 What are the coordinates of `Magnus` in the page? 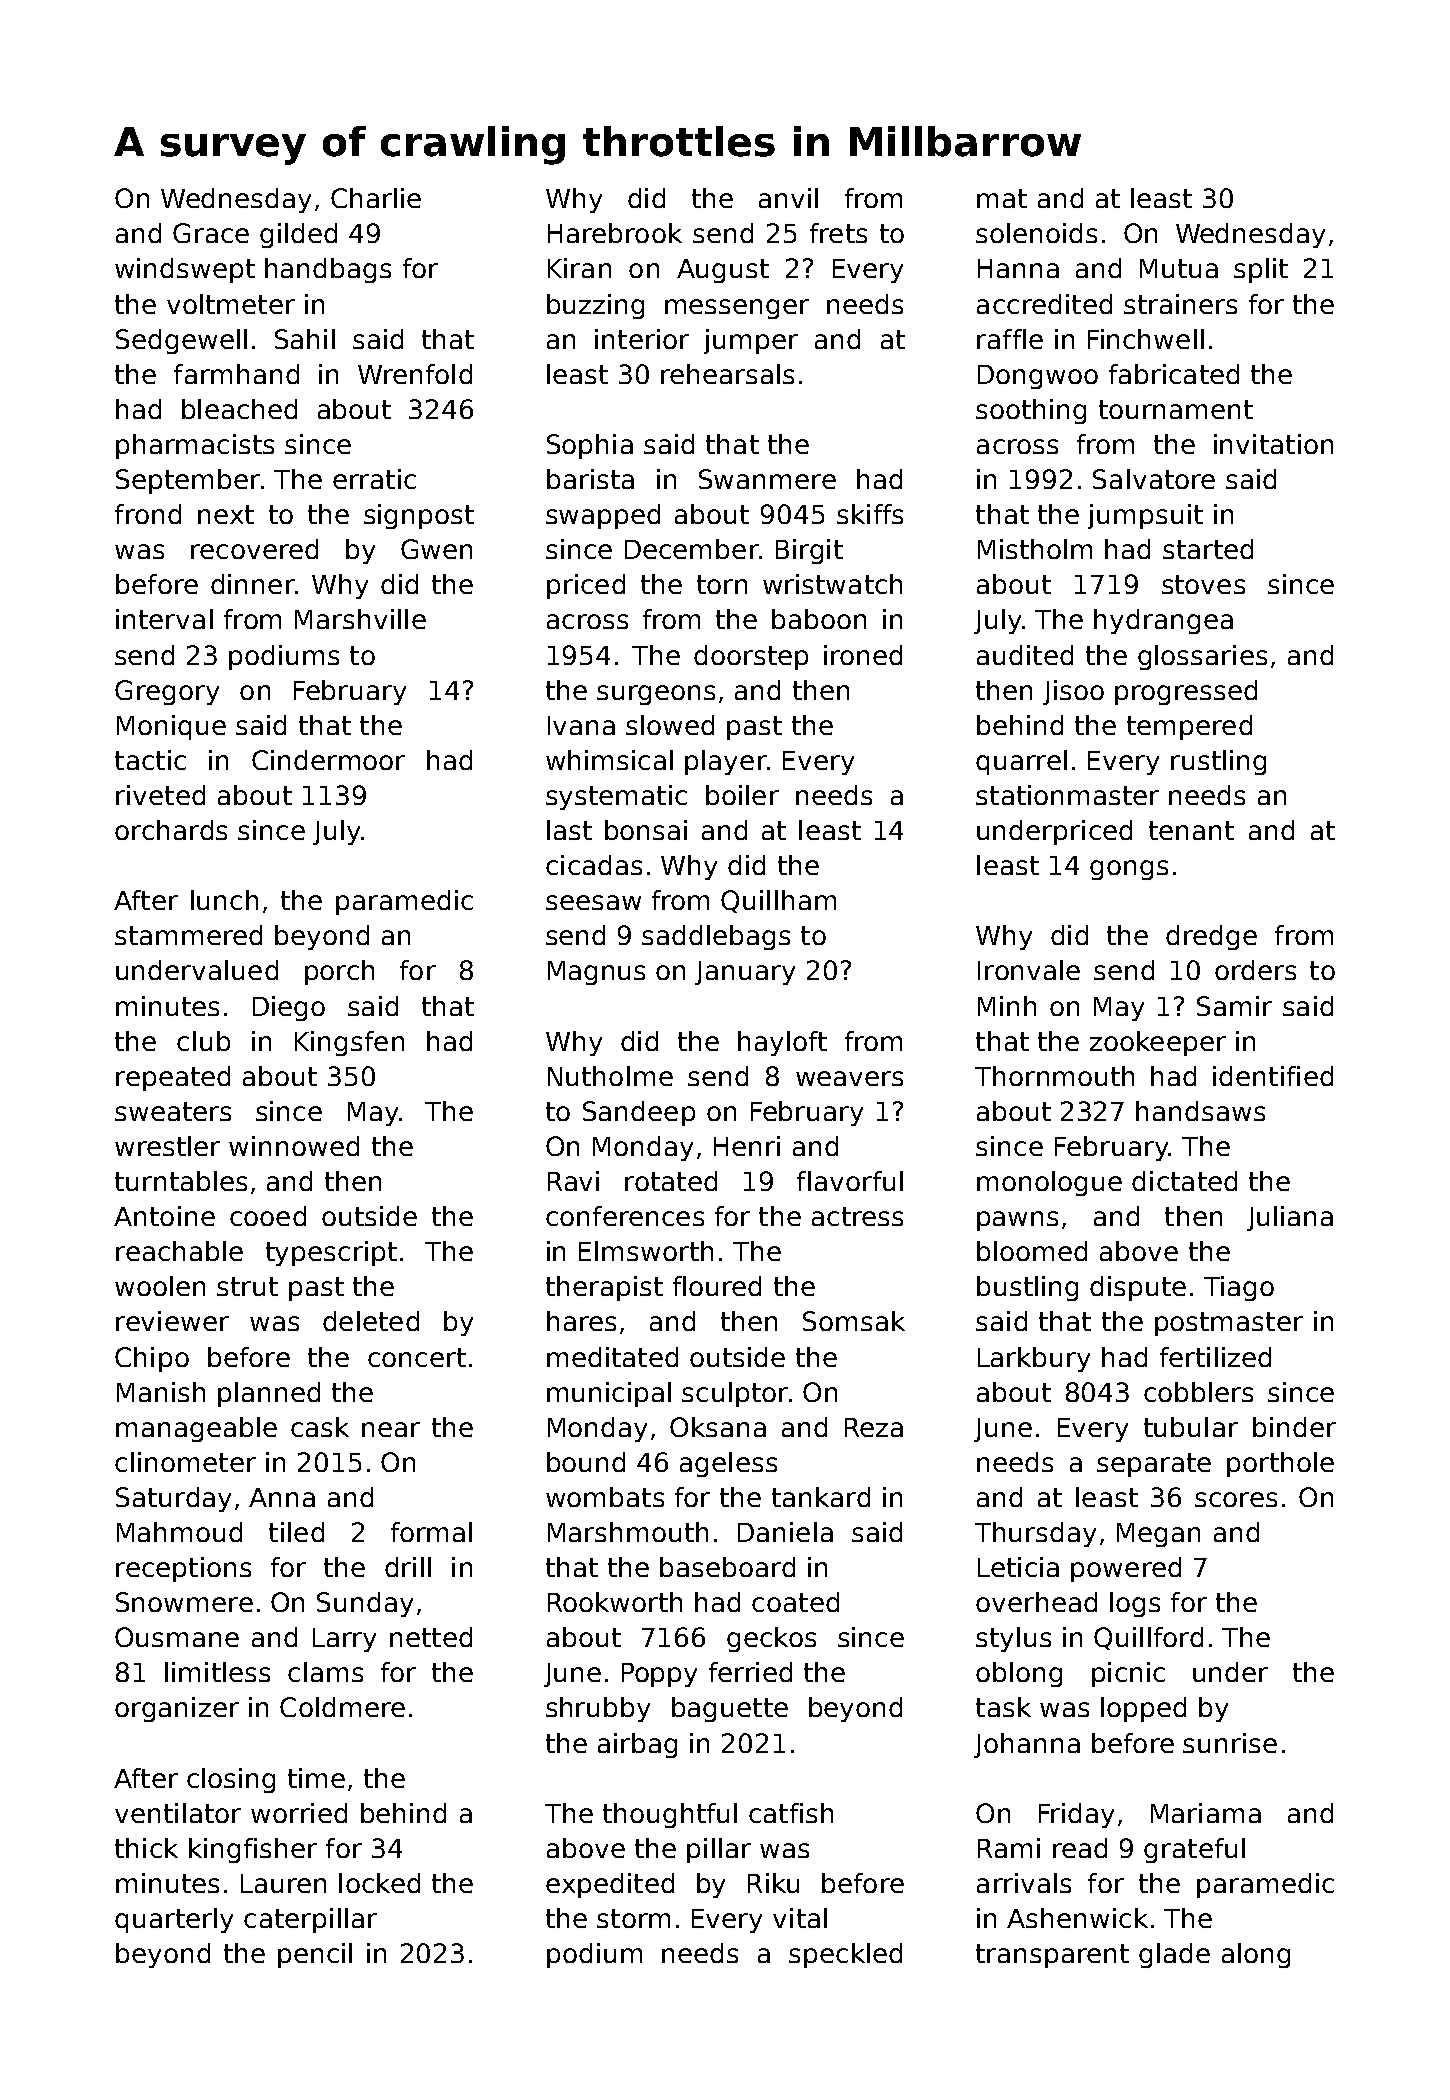 It's located at (596, 973).
